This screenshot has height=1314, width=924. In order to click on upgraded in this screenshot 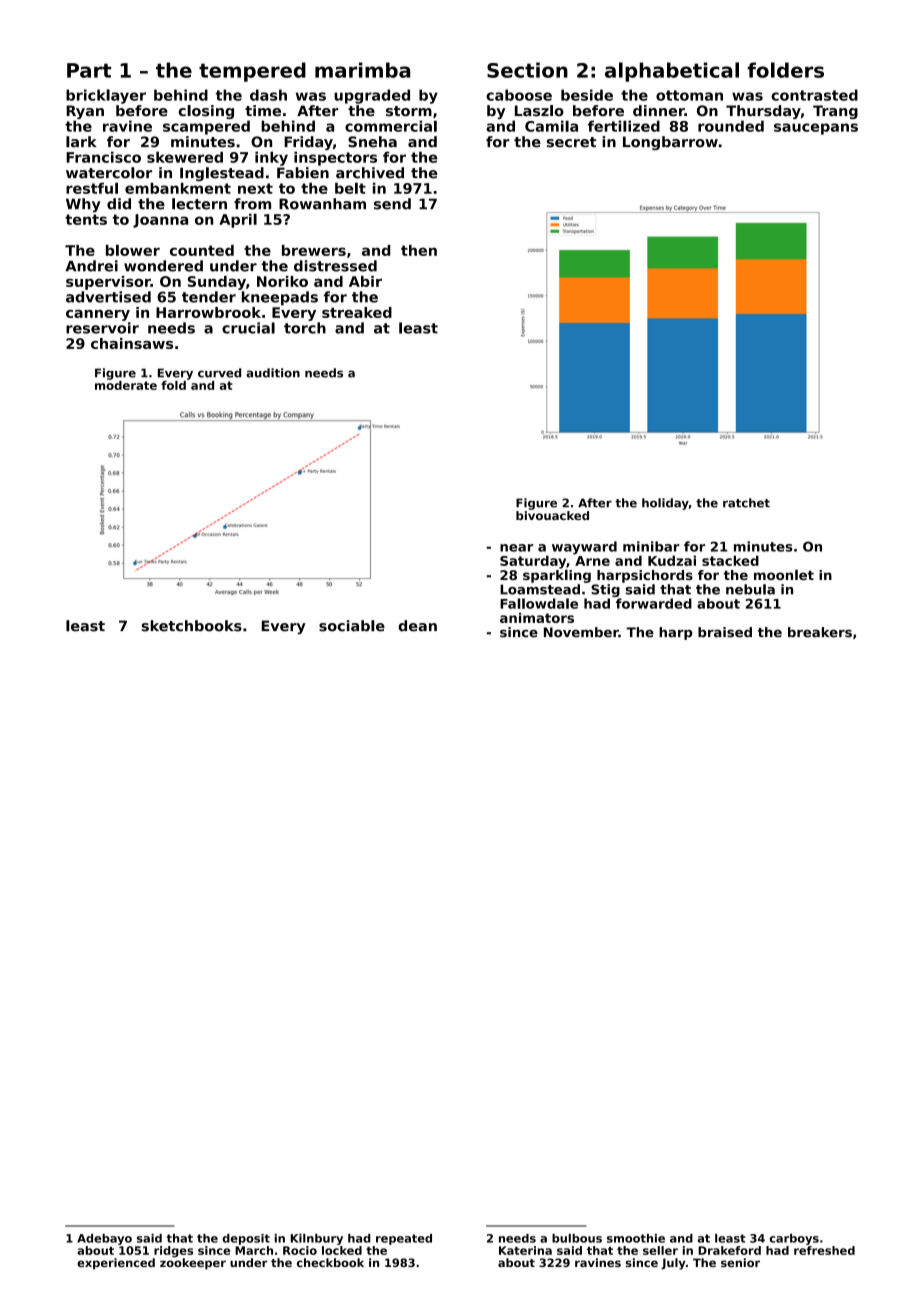, I will do `click(372, 96)`.
